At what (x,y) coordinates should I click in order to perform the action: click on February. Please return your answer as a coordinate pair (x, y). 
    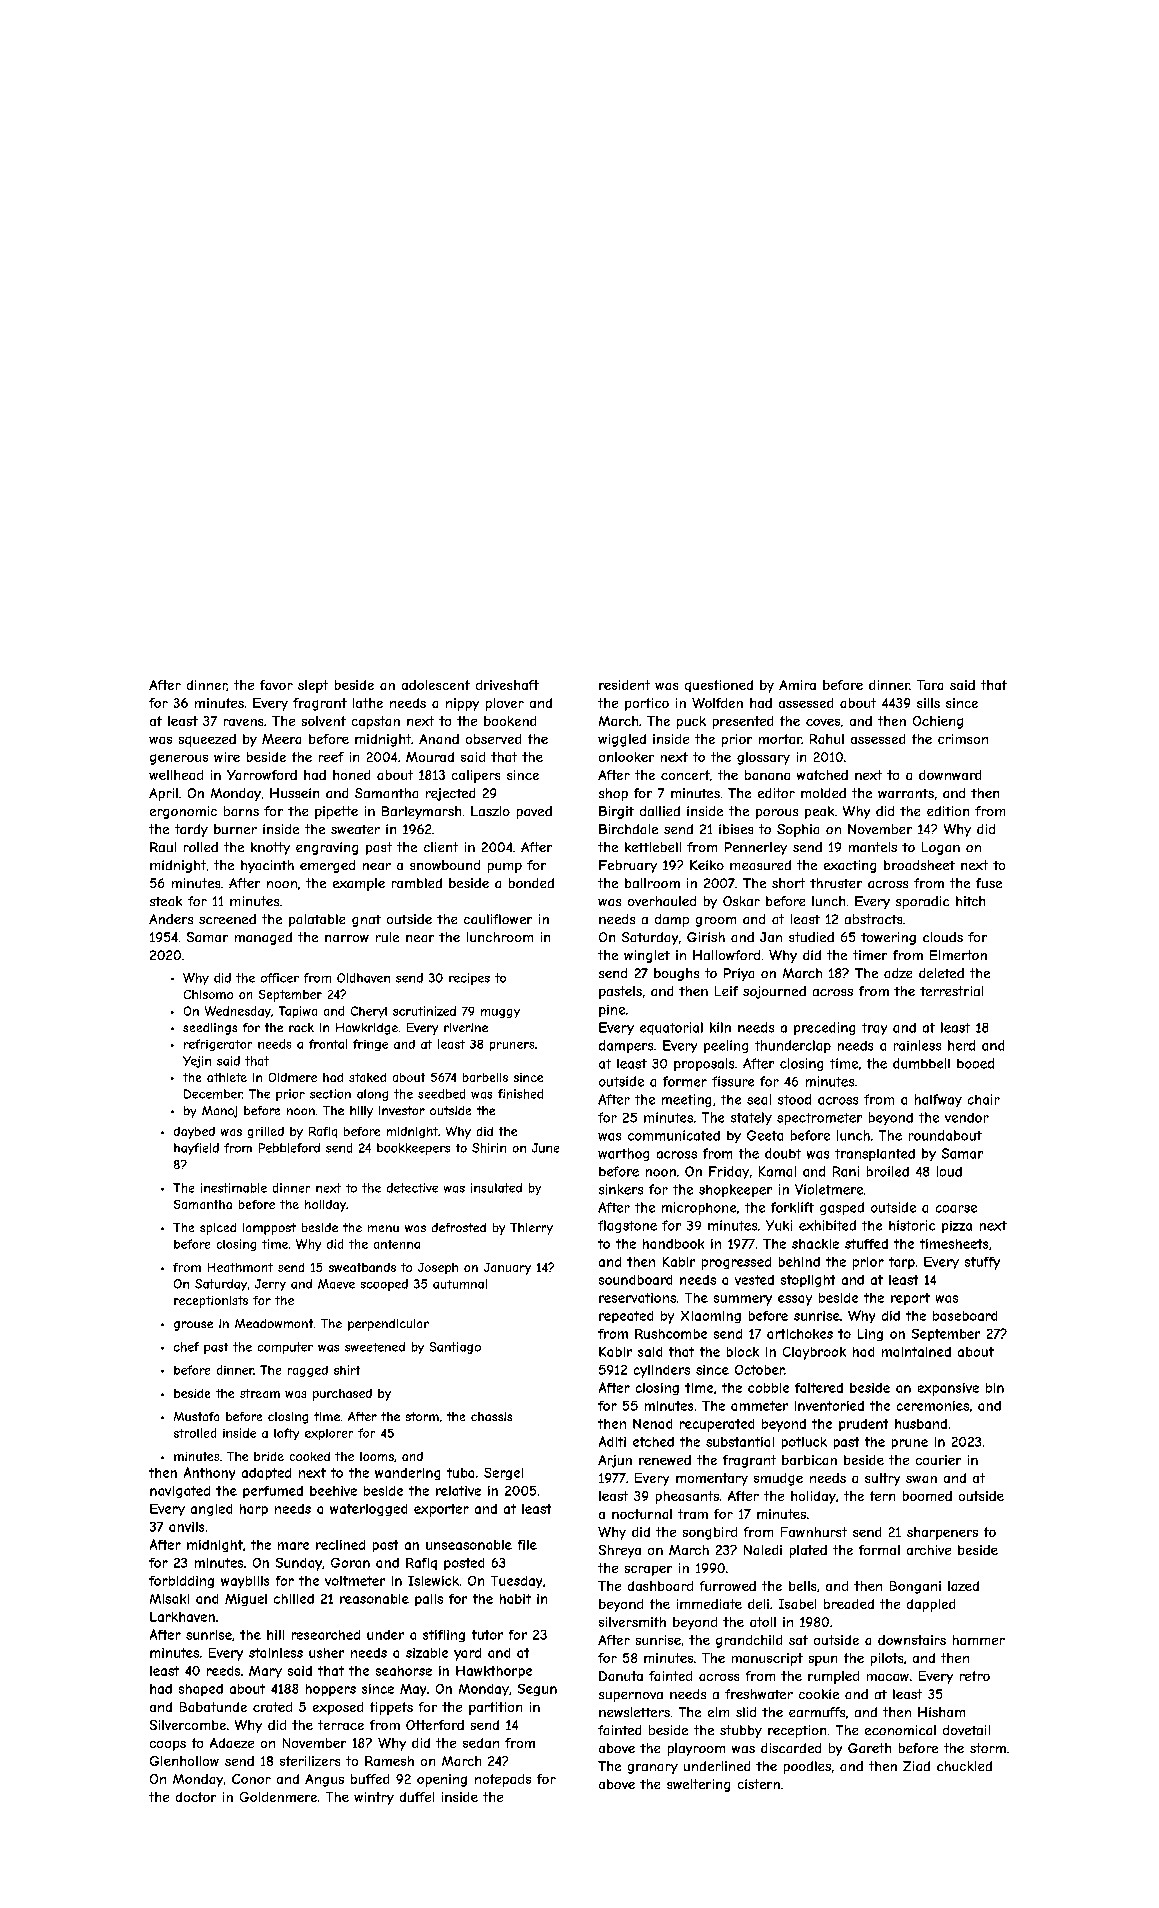
    Looking at the image, I should click on (628, 866).
